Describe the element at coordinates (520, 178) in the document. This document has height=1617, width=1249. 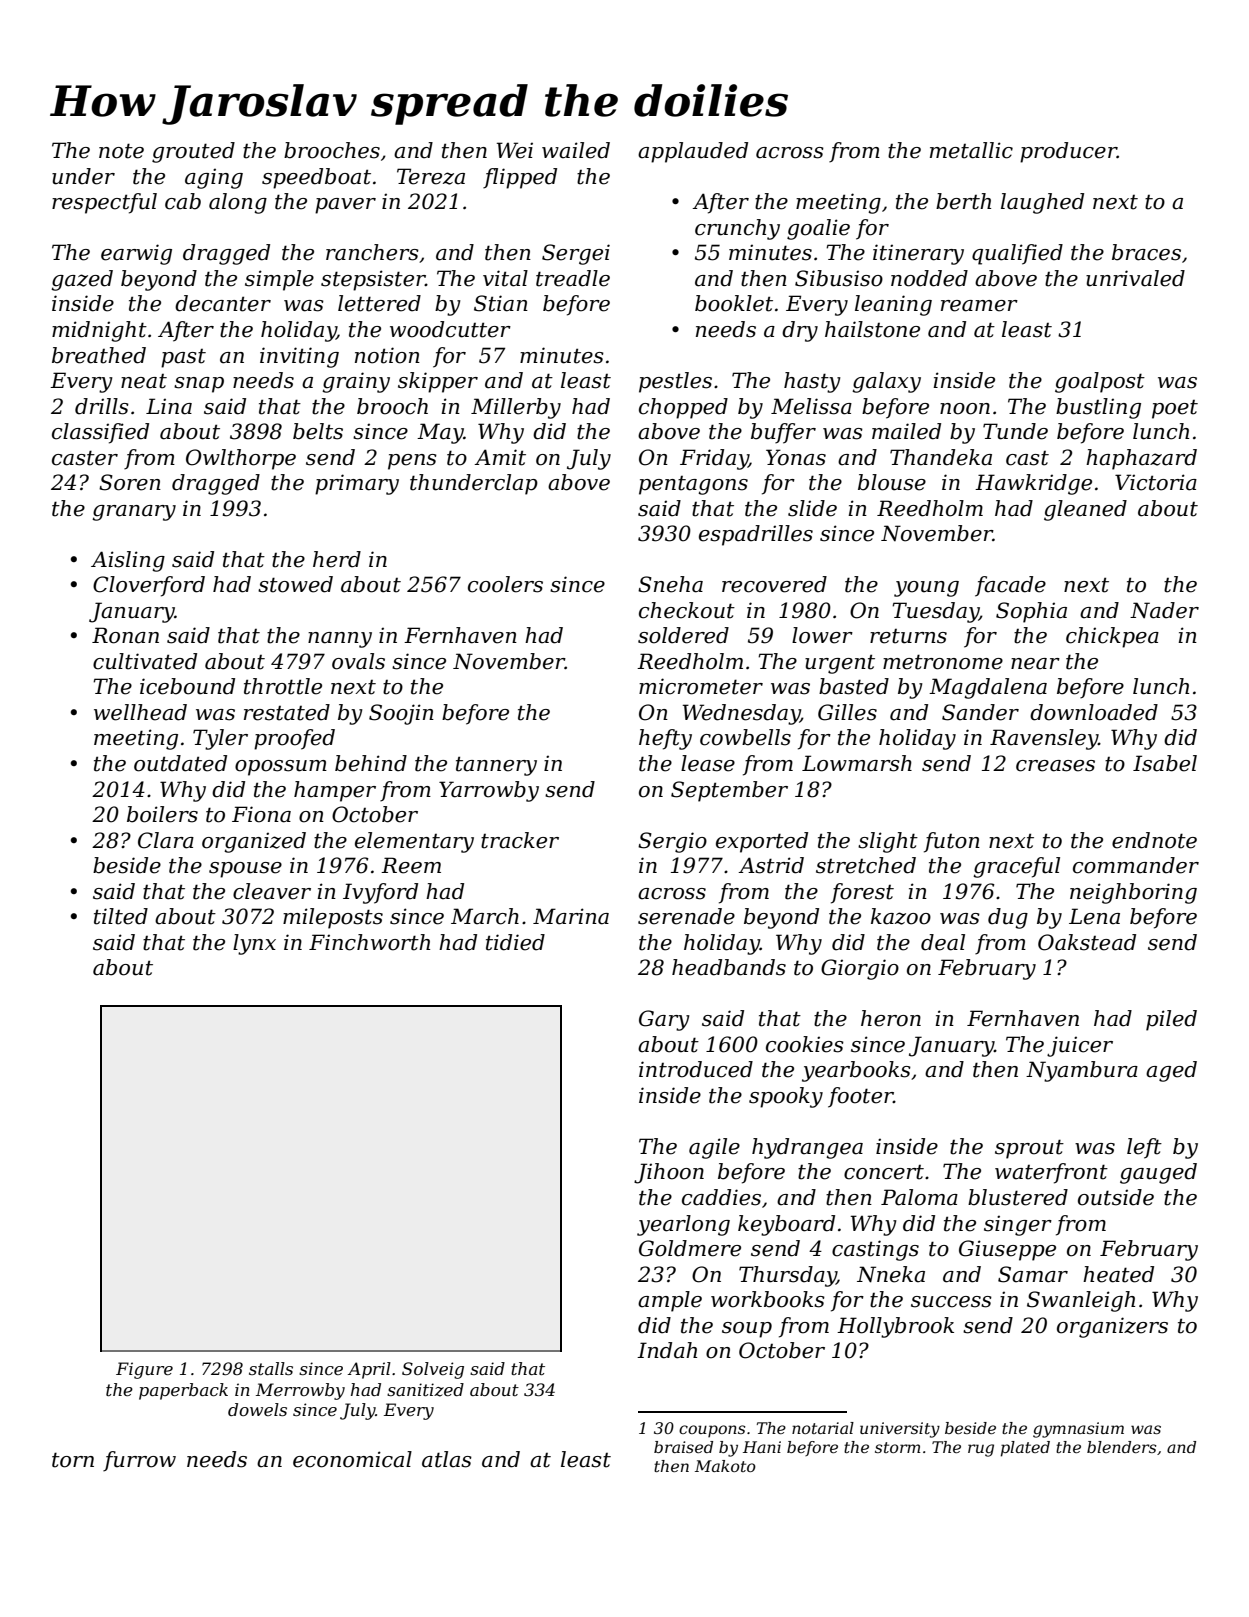
I see `flipped` at that location.
